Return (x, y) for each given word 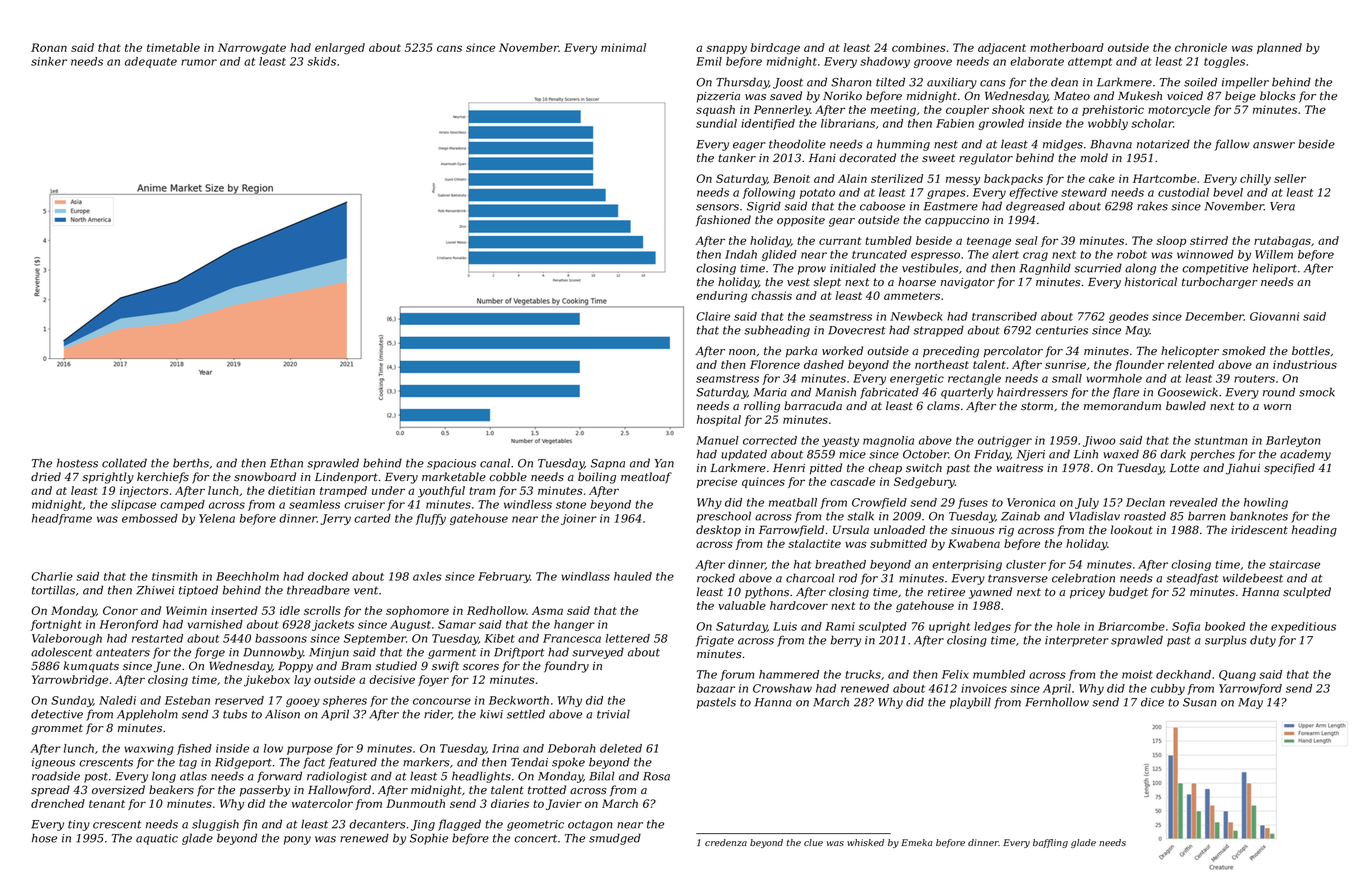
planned (1279, 48)
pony (297, 840)
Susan (1200, 702)
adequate (151, 62)
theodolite (797, 144)
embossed (150, 518)
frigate (715, 641)
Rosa (656, 776)
